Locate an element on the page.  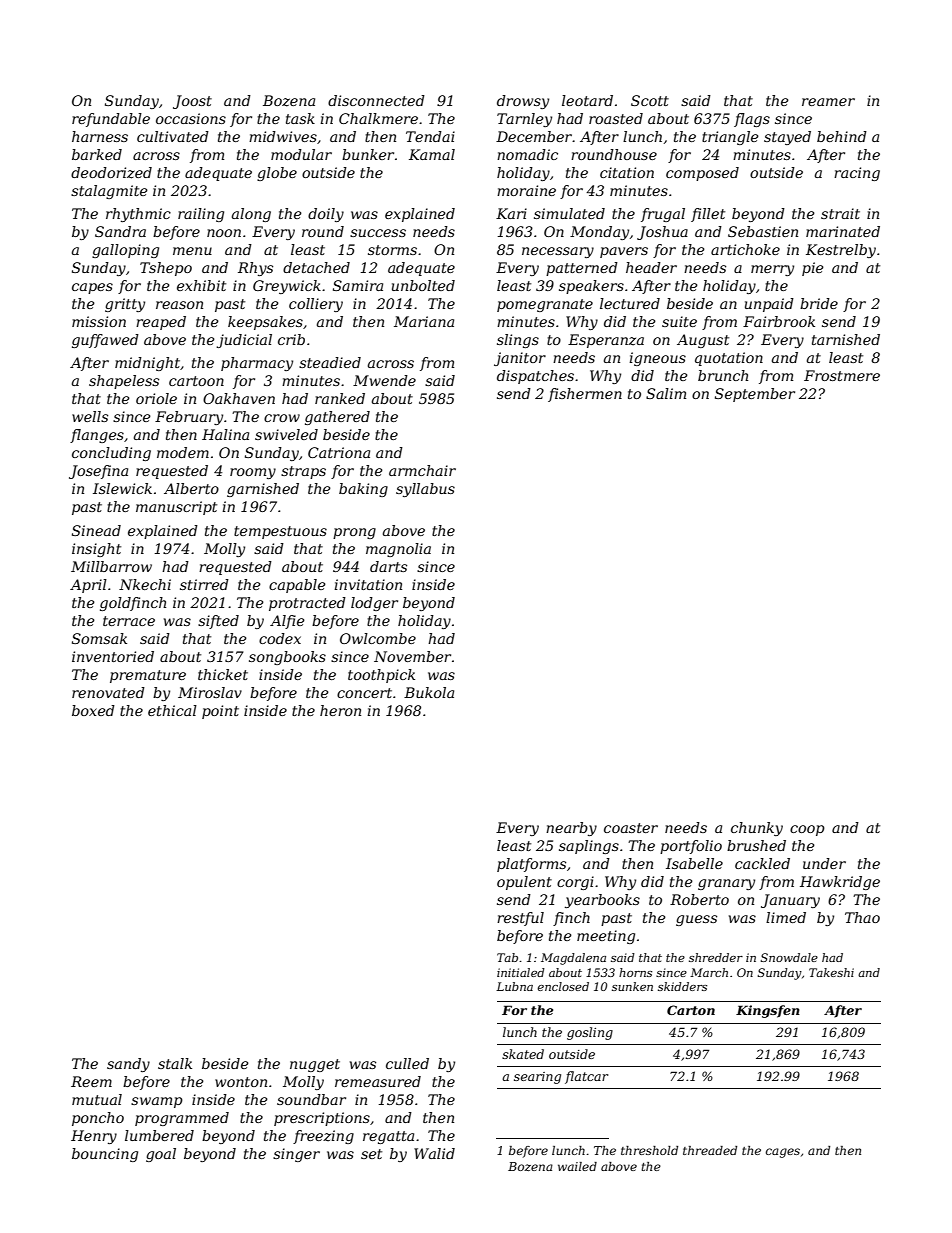
insight is located at coordinates (96, 550).
